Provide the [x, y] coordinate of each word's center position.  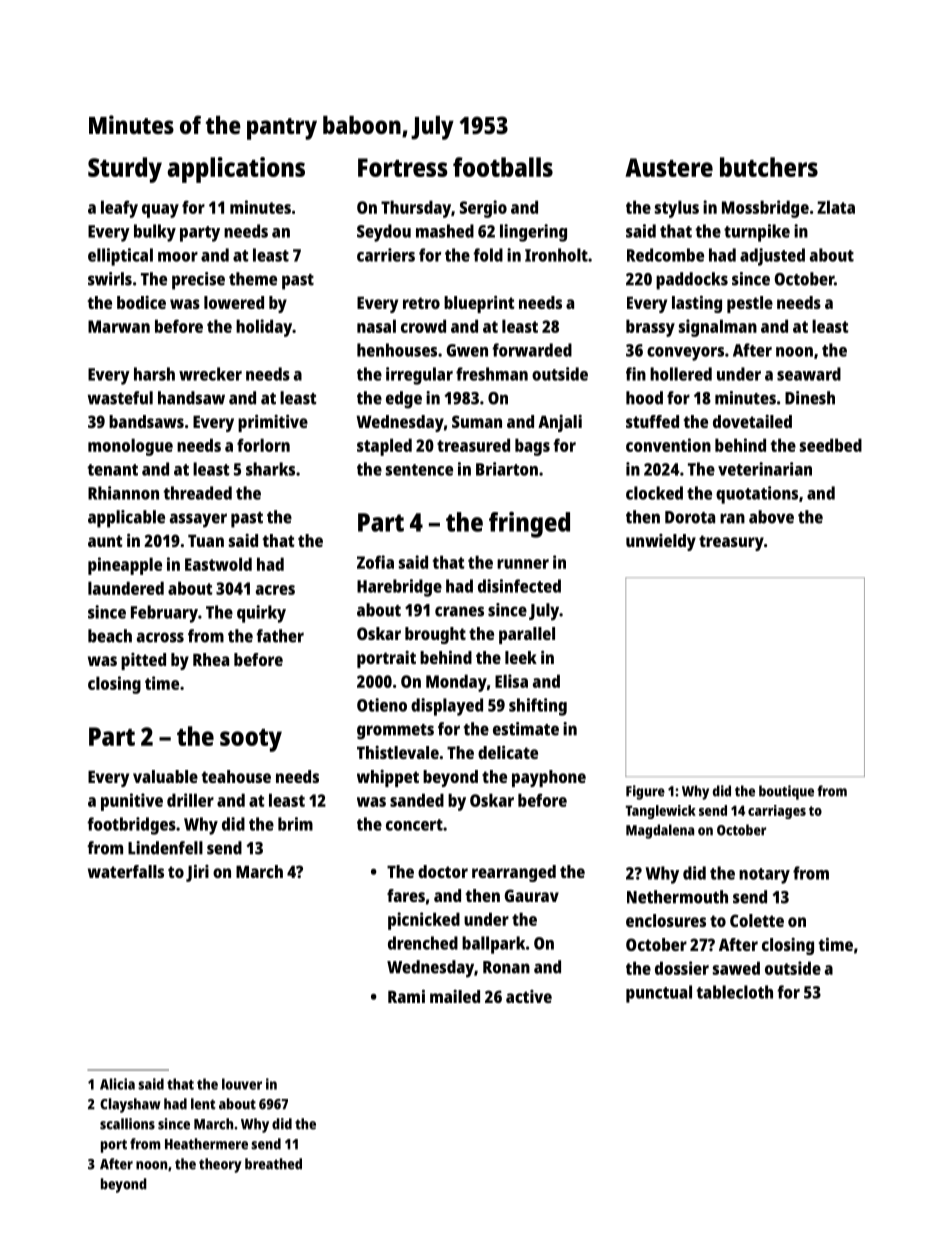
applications [236, 170]
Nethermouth [677, 897]
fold [488, 255]
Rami [406, 996]
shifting [538, 707]
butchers [769, 167]
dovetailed [752, 421]
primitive [273, 423]
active [529, 996]
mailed [455, 996]
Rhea [211, 659]
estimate [526, 729]
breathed [273, 1164]
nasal [376, 326]
